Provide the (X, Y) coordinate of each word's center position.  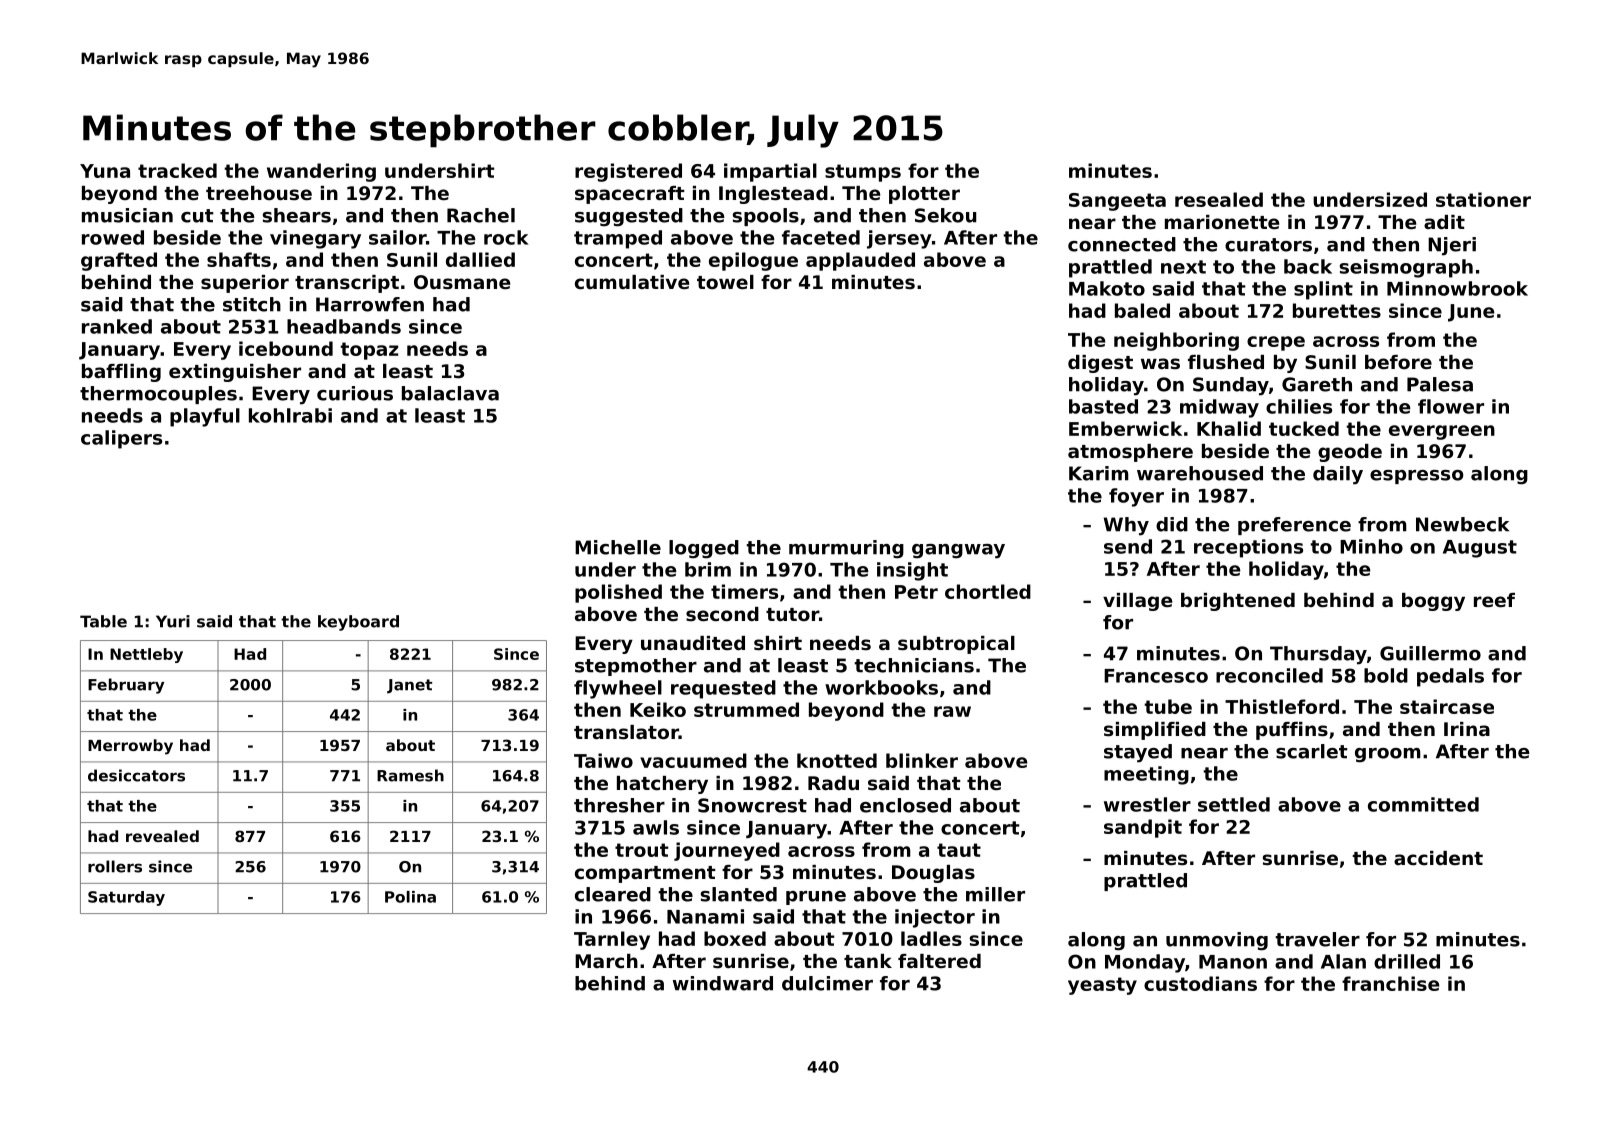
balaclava (450, 393)
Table (103, 621)
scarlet (1312, 751)
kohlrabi (290, 415)
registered (628, 172)
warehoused (1200, 473)
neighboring (1176, 341)
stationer (1483, 199)
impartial (770, 172)
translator (626, 732)
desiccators (136, 775)
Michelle (618, 547)
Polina (410, 897)
